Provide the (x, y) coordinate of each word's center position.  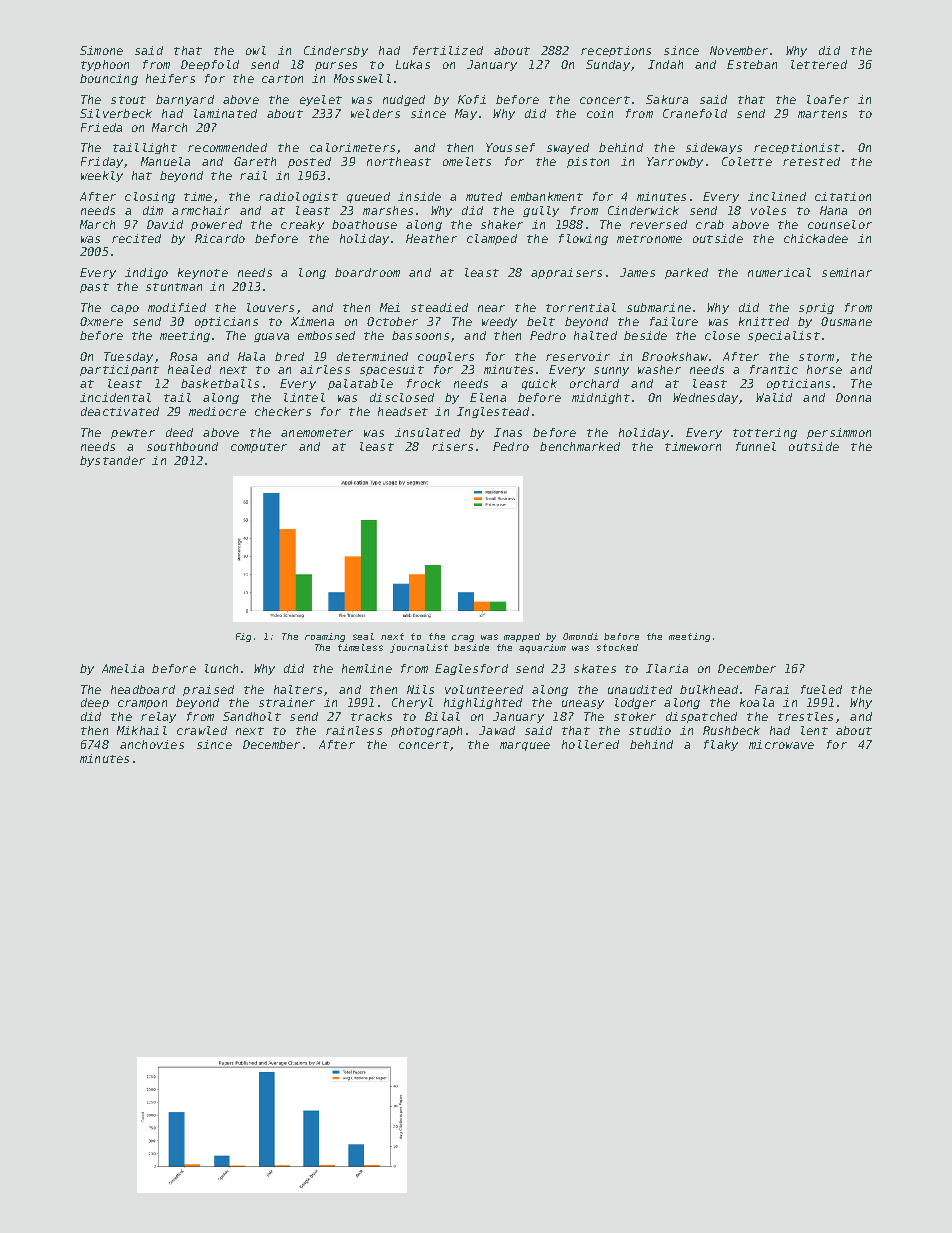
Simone (101, 50)
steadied (439, 307)
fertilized (448, 50)
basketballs (220, 383)
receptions (616, 51)
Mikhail (142, 730)
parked (686, 273)
